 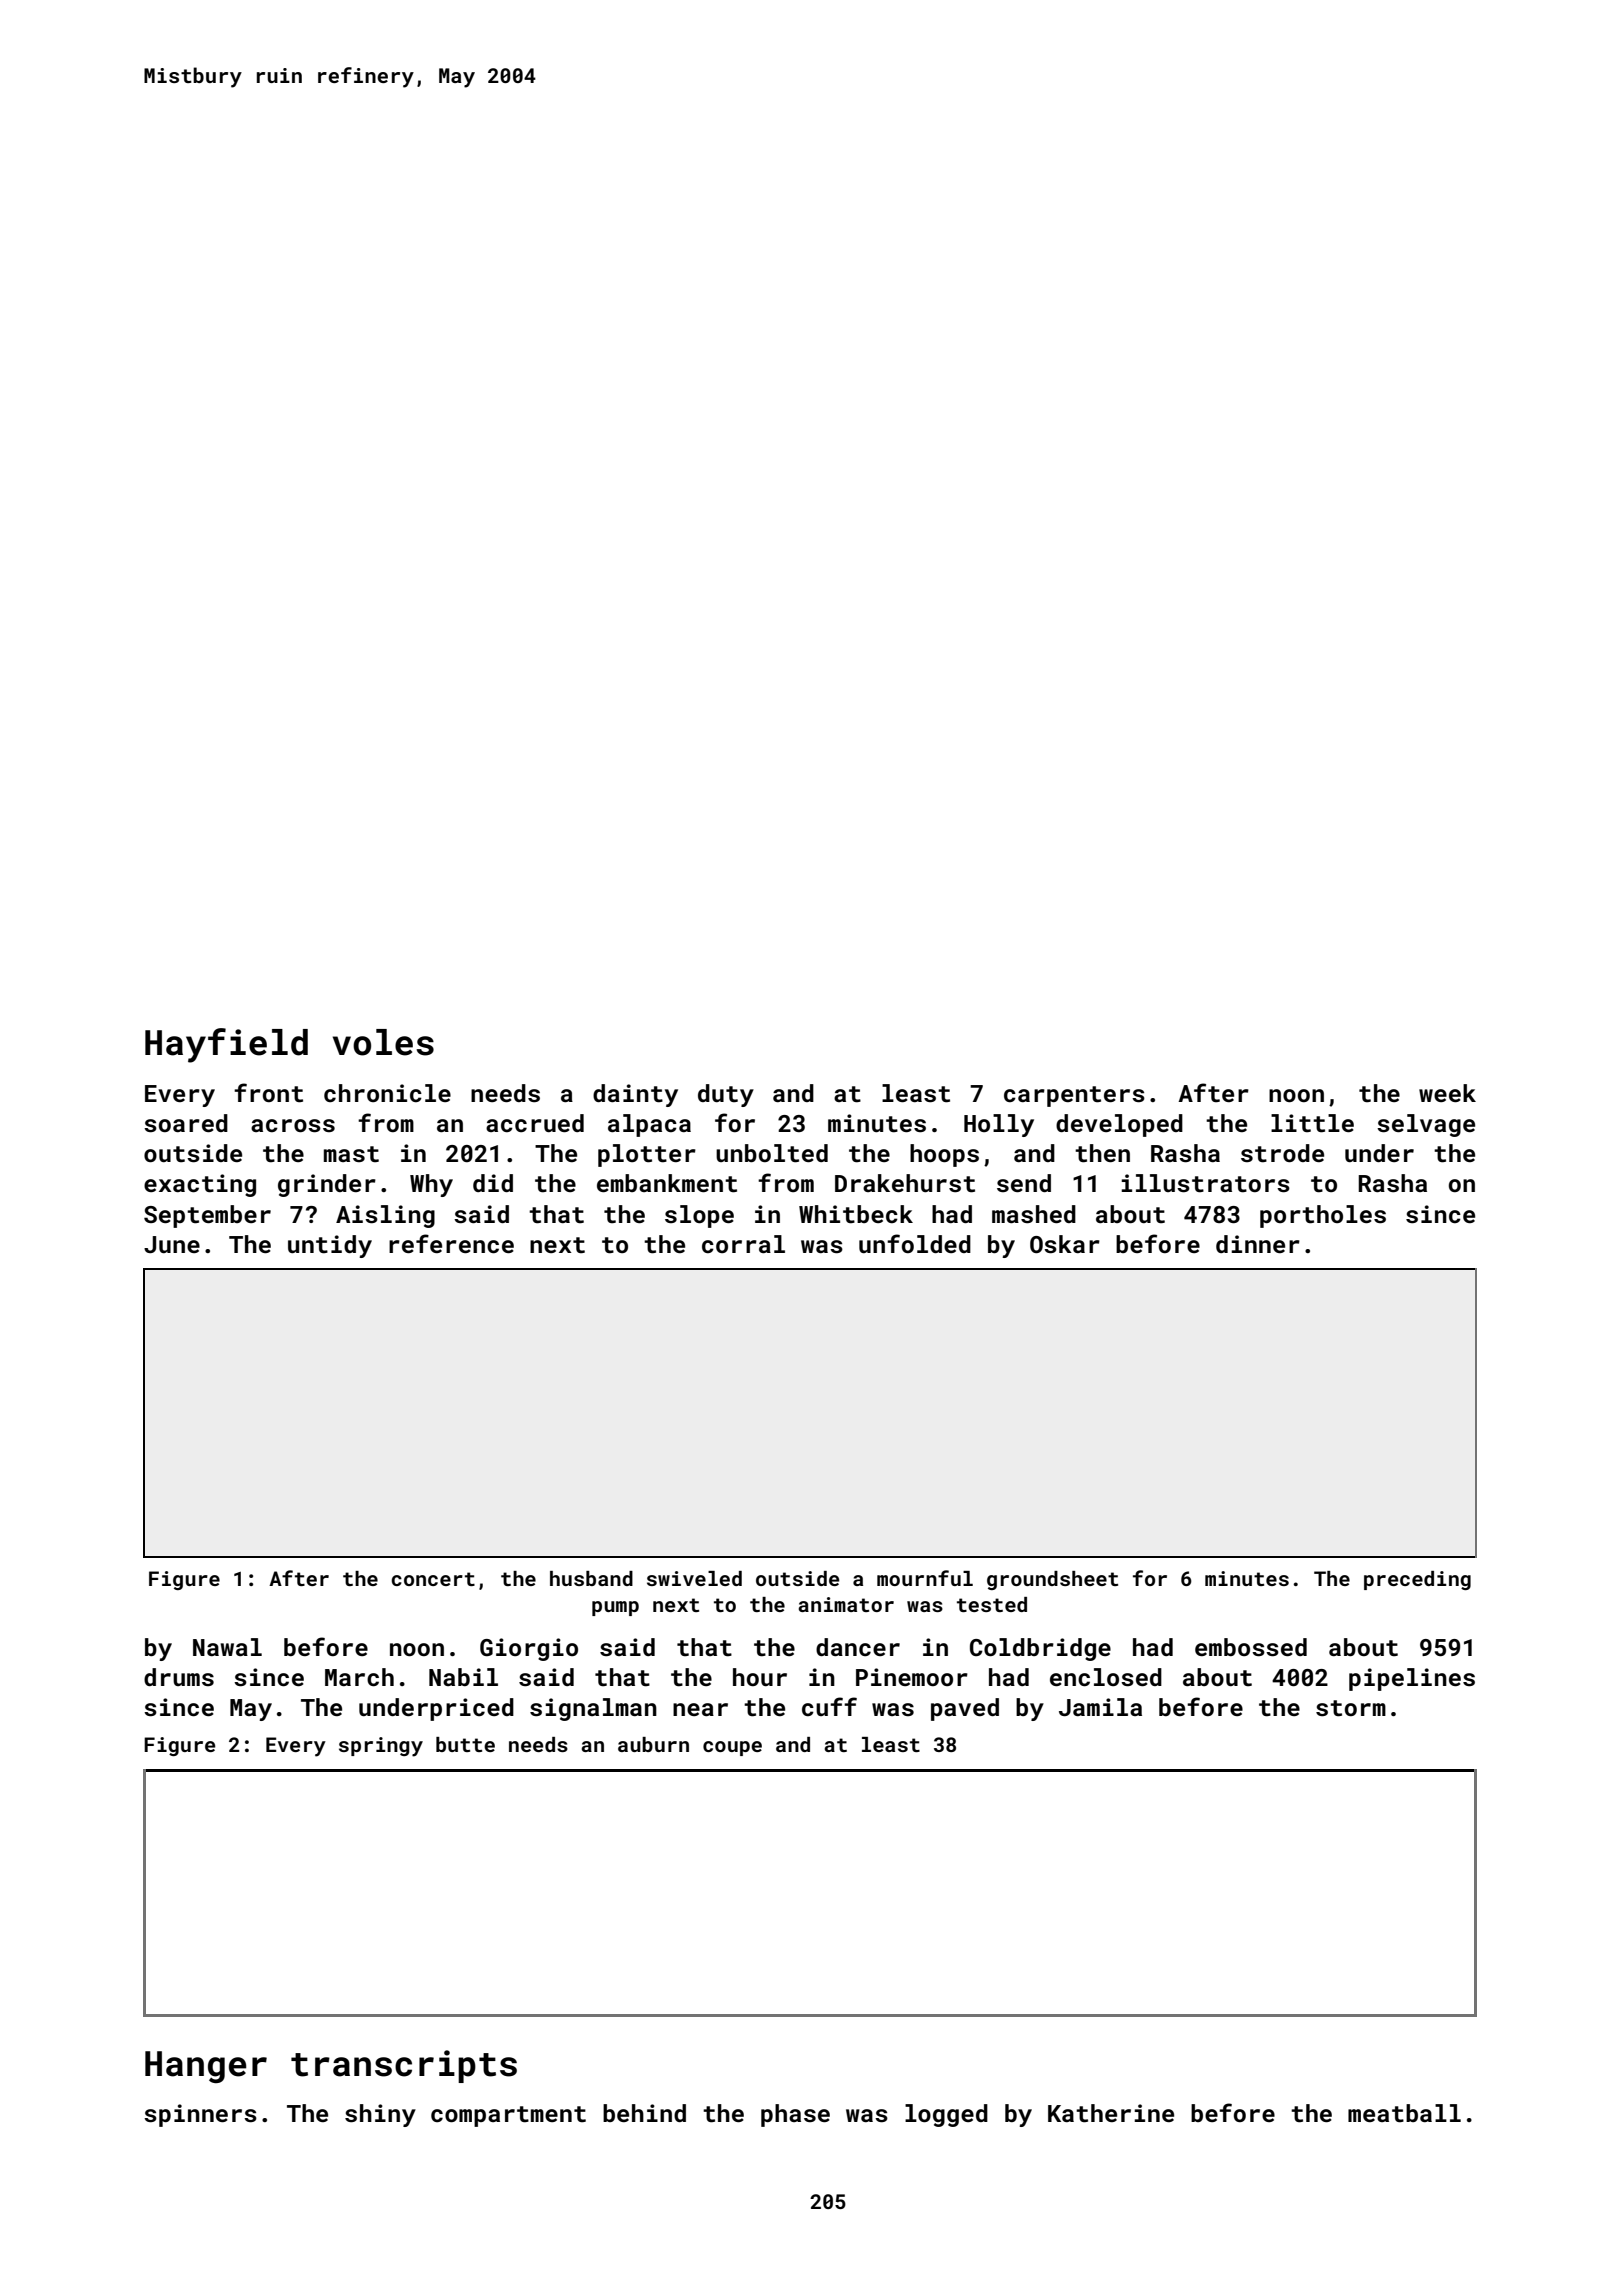 What do you see at coordinates (999, 1125) in the page?
I see `Holly` at bounding box center [999, 1125].
